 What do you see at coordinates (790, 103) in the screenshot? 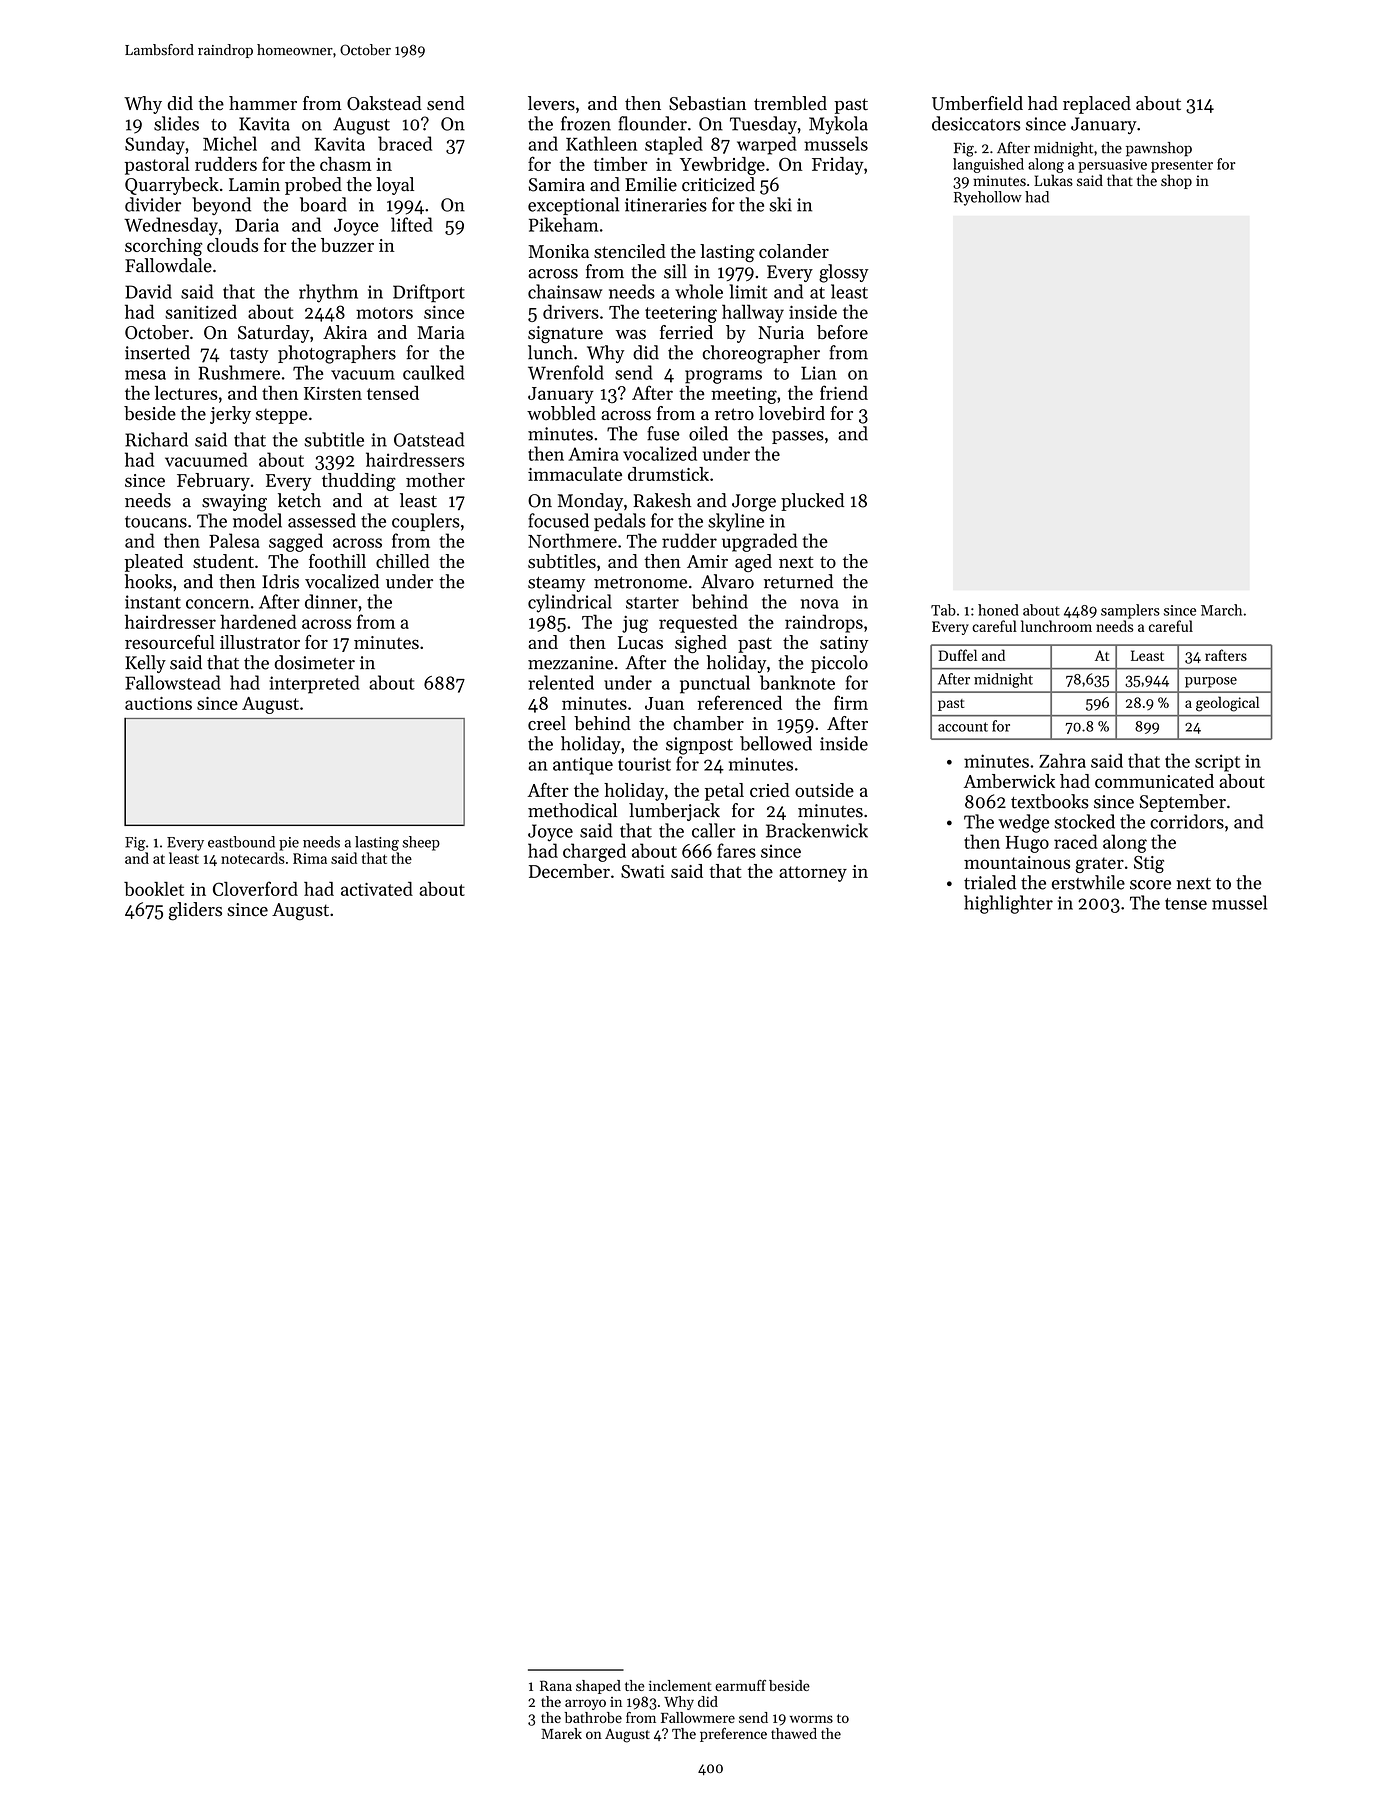
I see `trembled` at bounding box center [790, 103].
